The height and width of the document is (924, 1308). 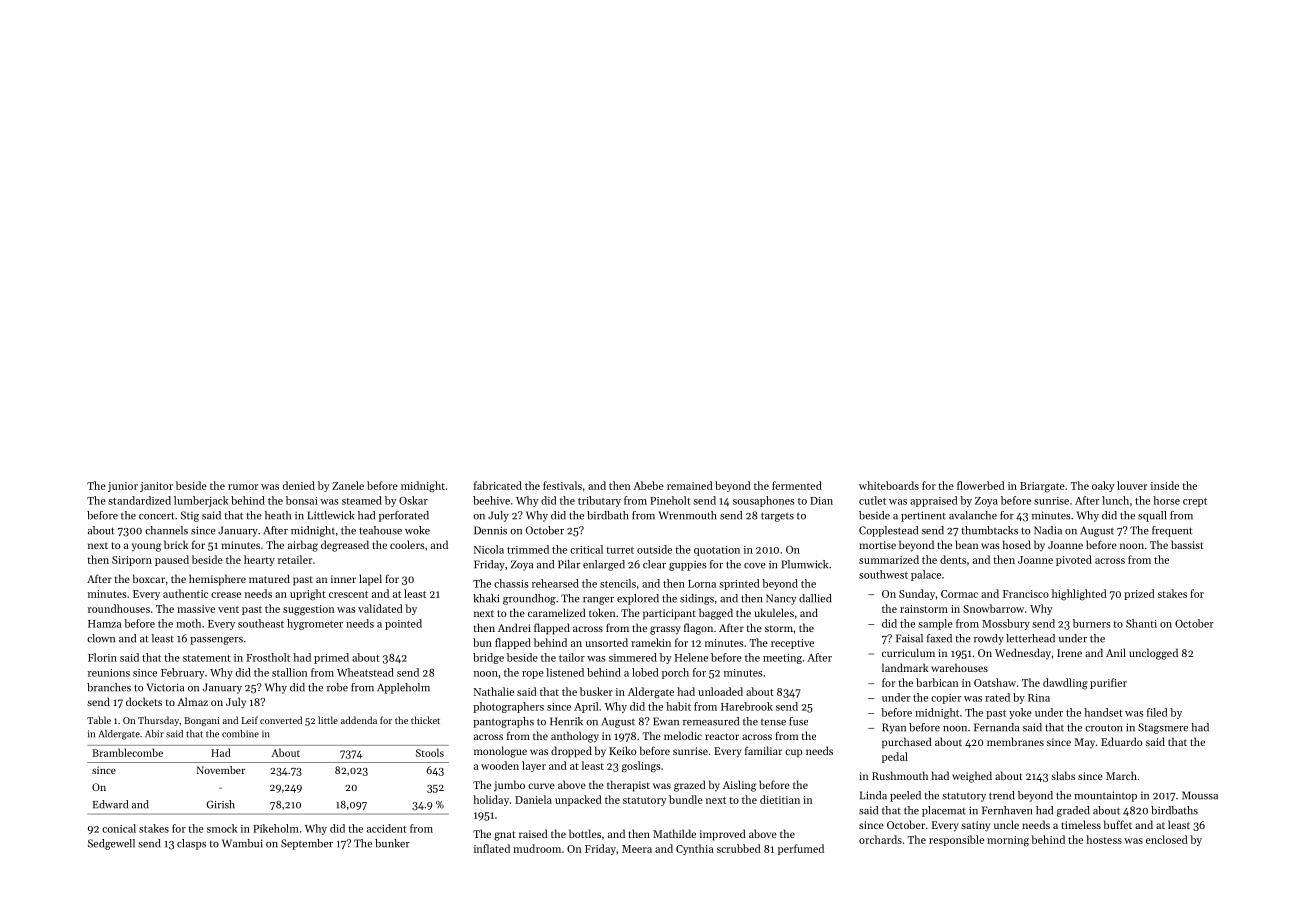 What do you see at coordinates (946, 699) in the document?
I see `copier` at bounding box center [946, 699].
